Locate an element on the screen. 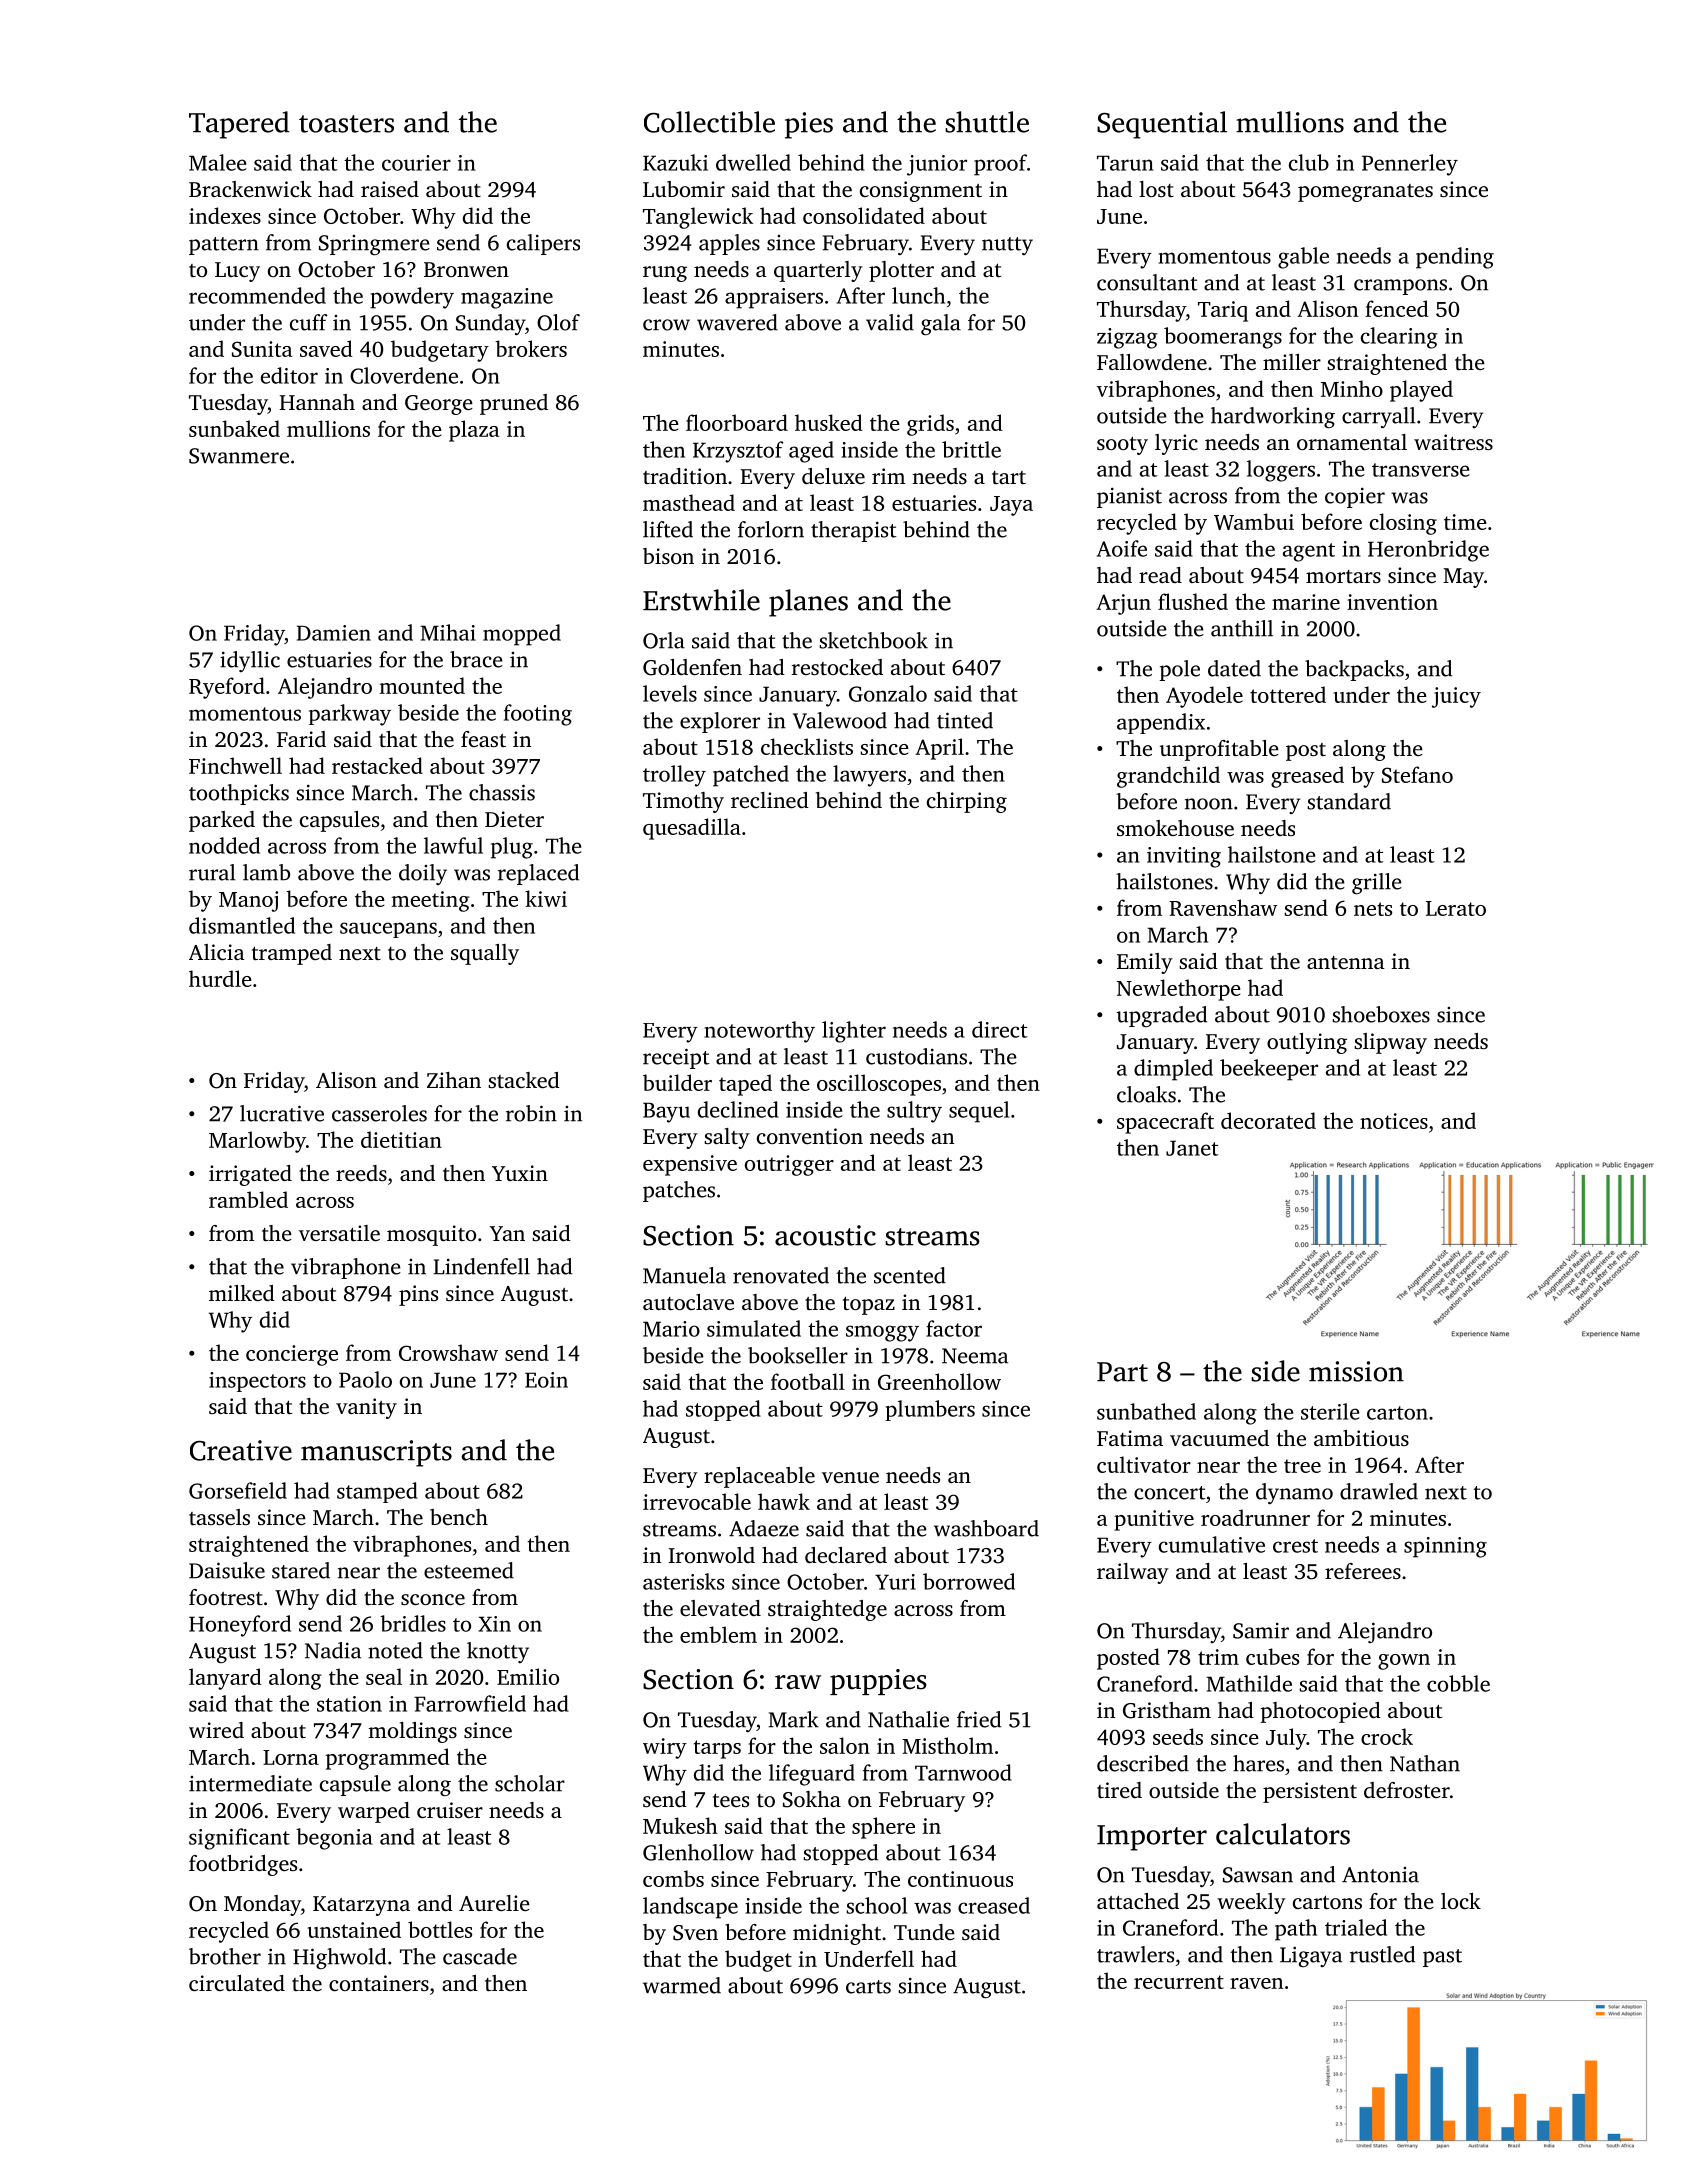 This screenshot has height=2178, width=1683. taped is located at coordinates (745, 1085).
